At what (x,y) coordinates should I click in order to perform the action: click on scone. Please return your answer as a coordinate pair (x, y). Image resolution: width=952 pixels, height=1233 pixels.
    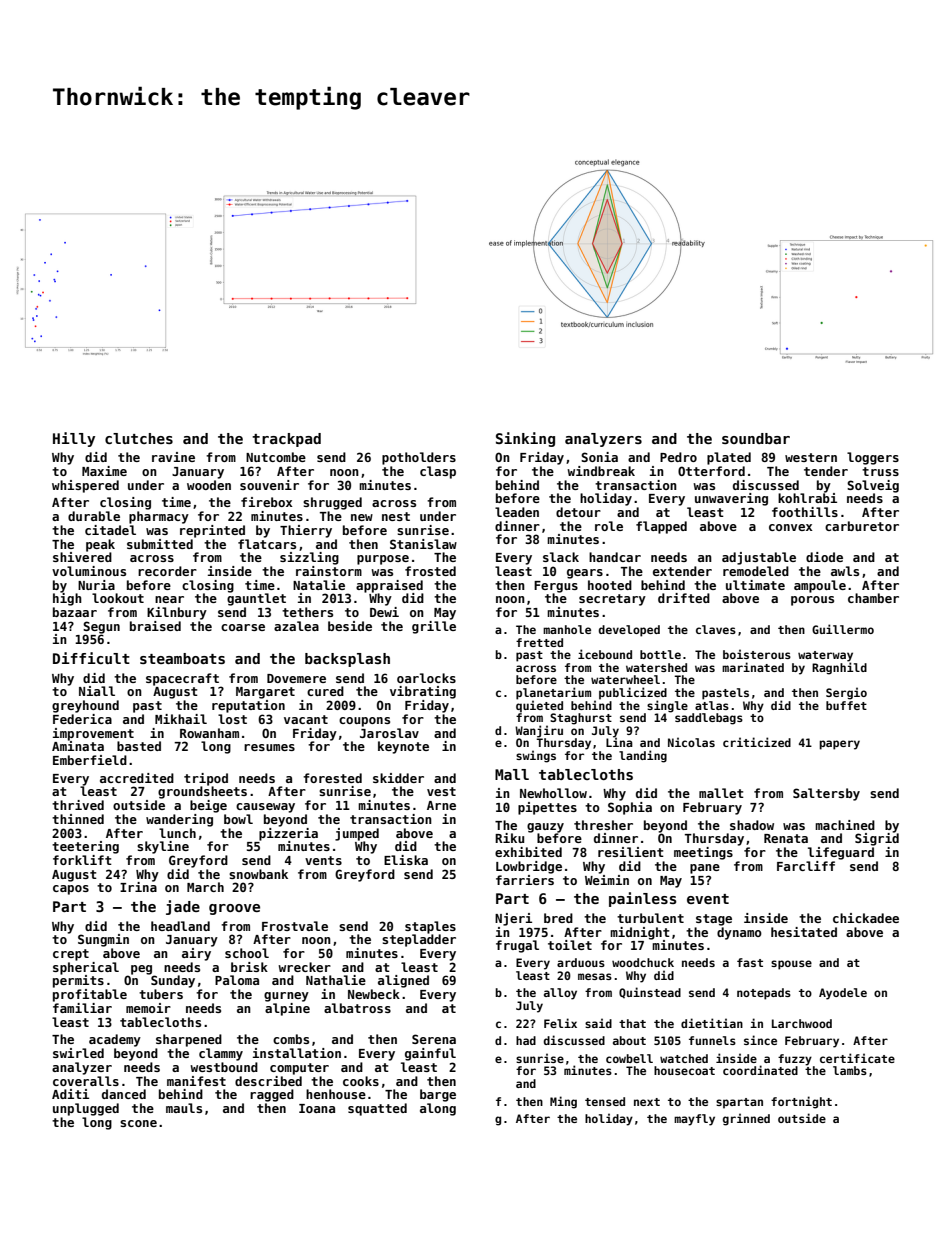
    Looking at the image, I should click on (138, 1123).
